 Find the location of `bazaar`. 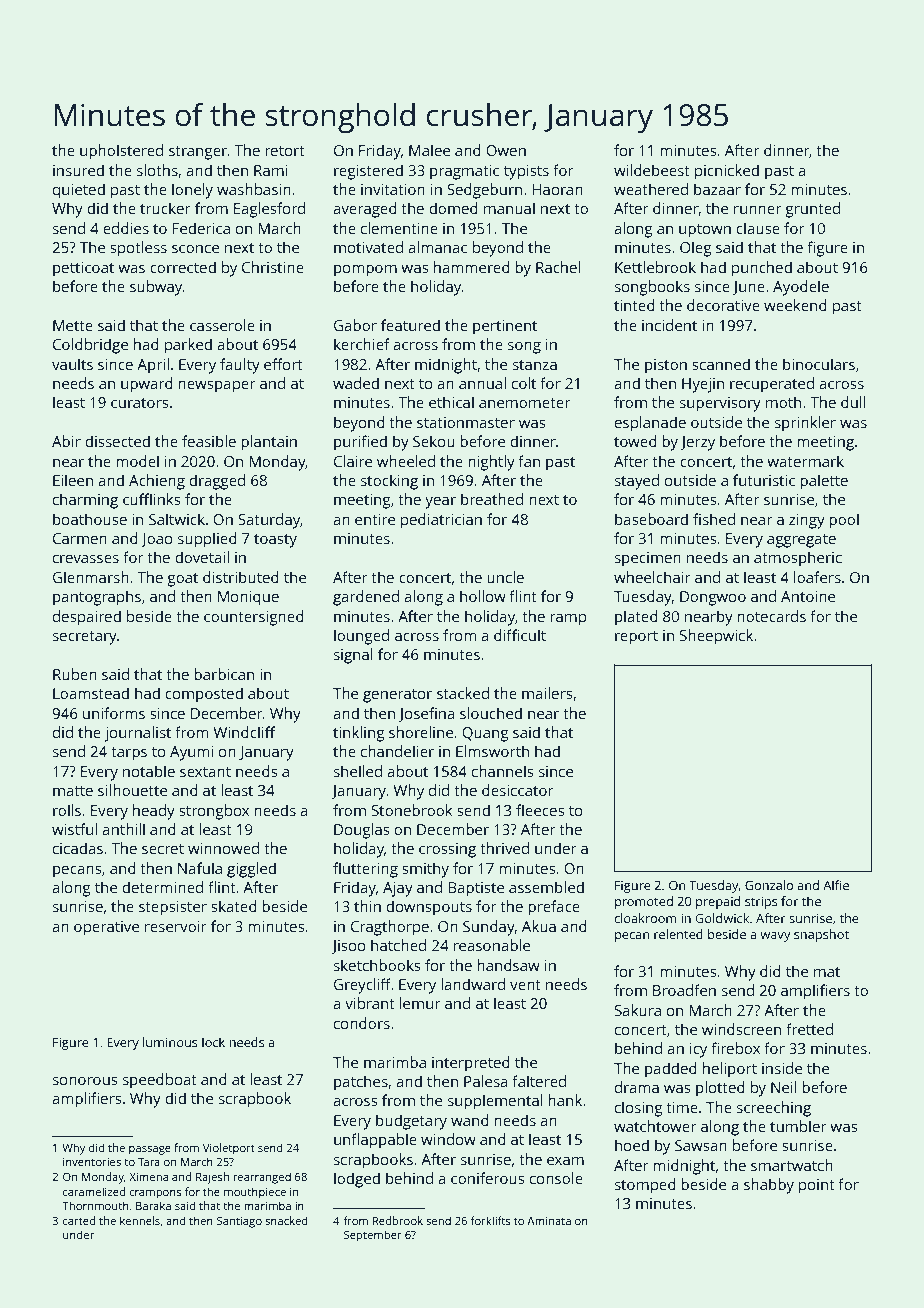

bazaar is located at coordinates (717, 189).
